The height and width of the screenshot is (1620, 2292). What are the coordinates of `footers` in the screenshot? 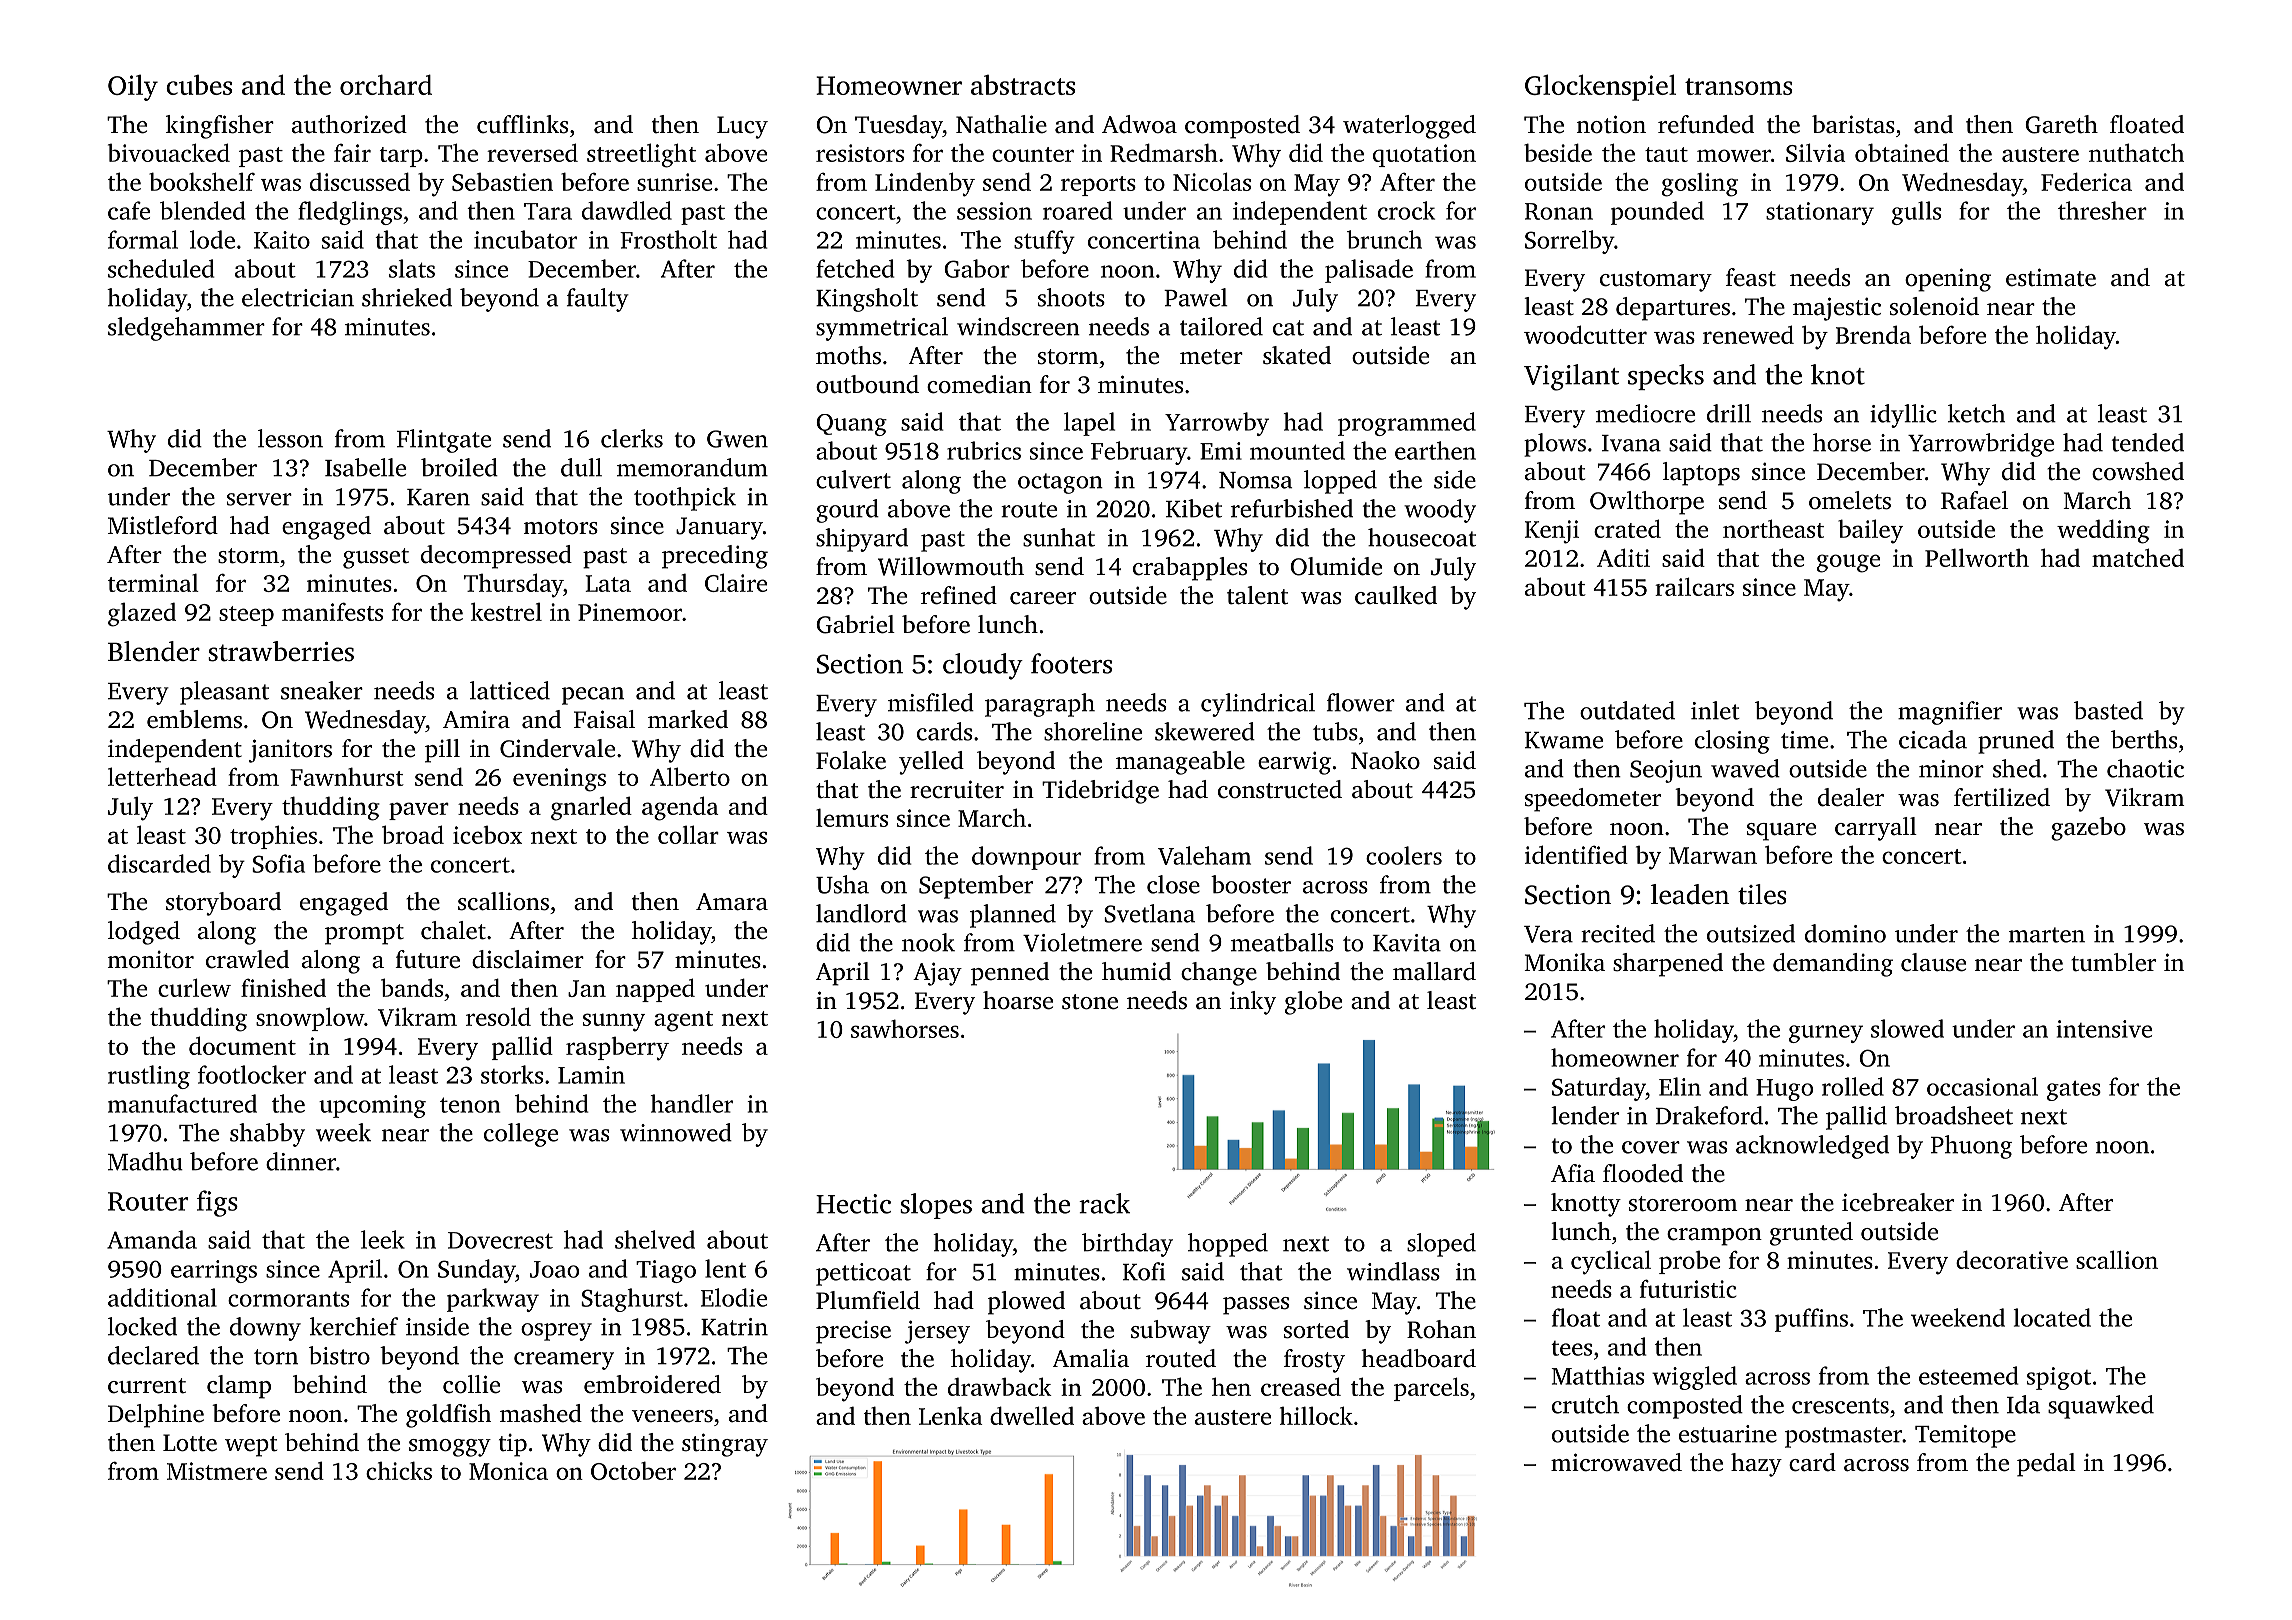 It's located at (1071, 663).
